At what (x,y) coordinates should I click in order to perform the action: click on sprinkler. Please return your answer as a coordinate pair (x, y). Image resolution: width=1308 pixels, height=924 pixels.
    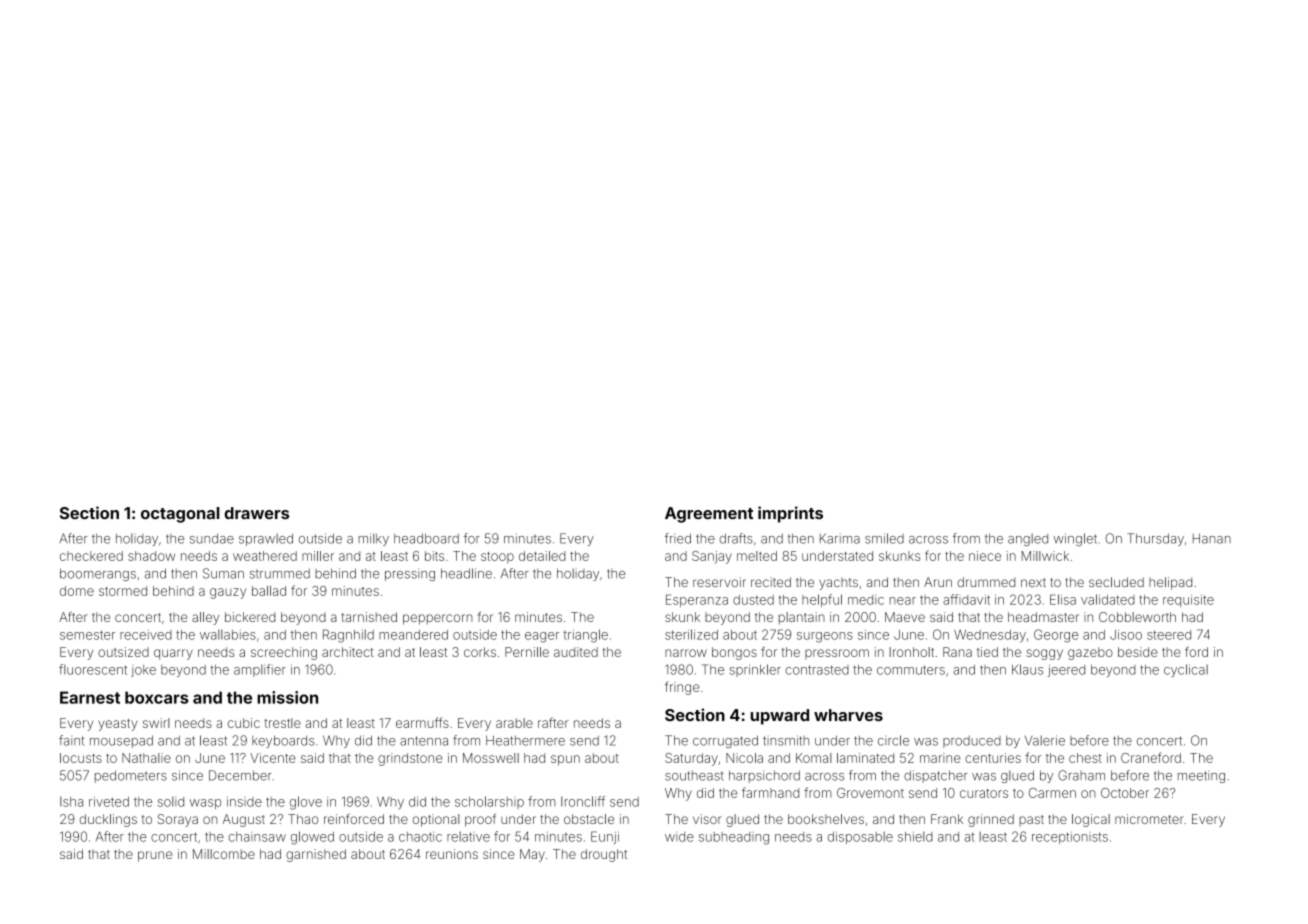
    Looking at the image, I should click on (755, 670).
